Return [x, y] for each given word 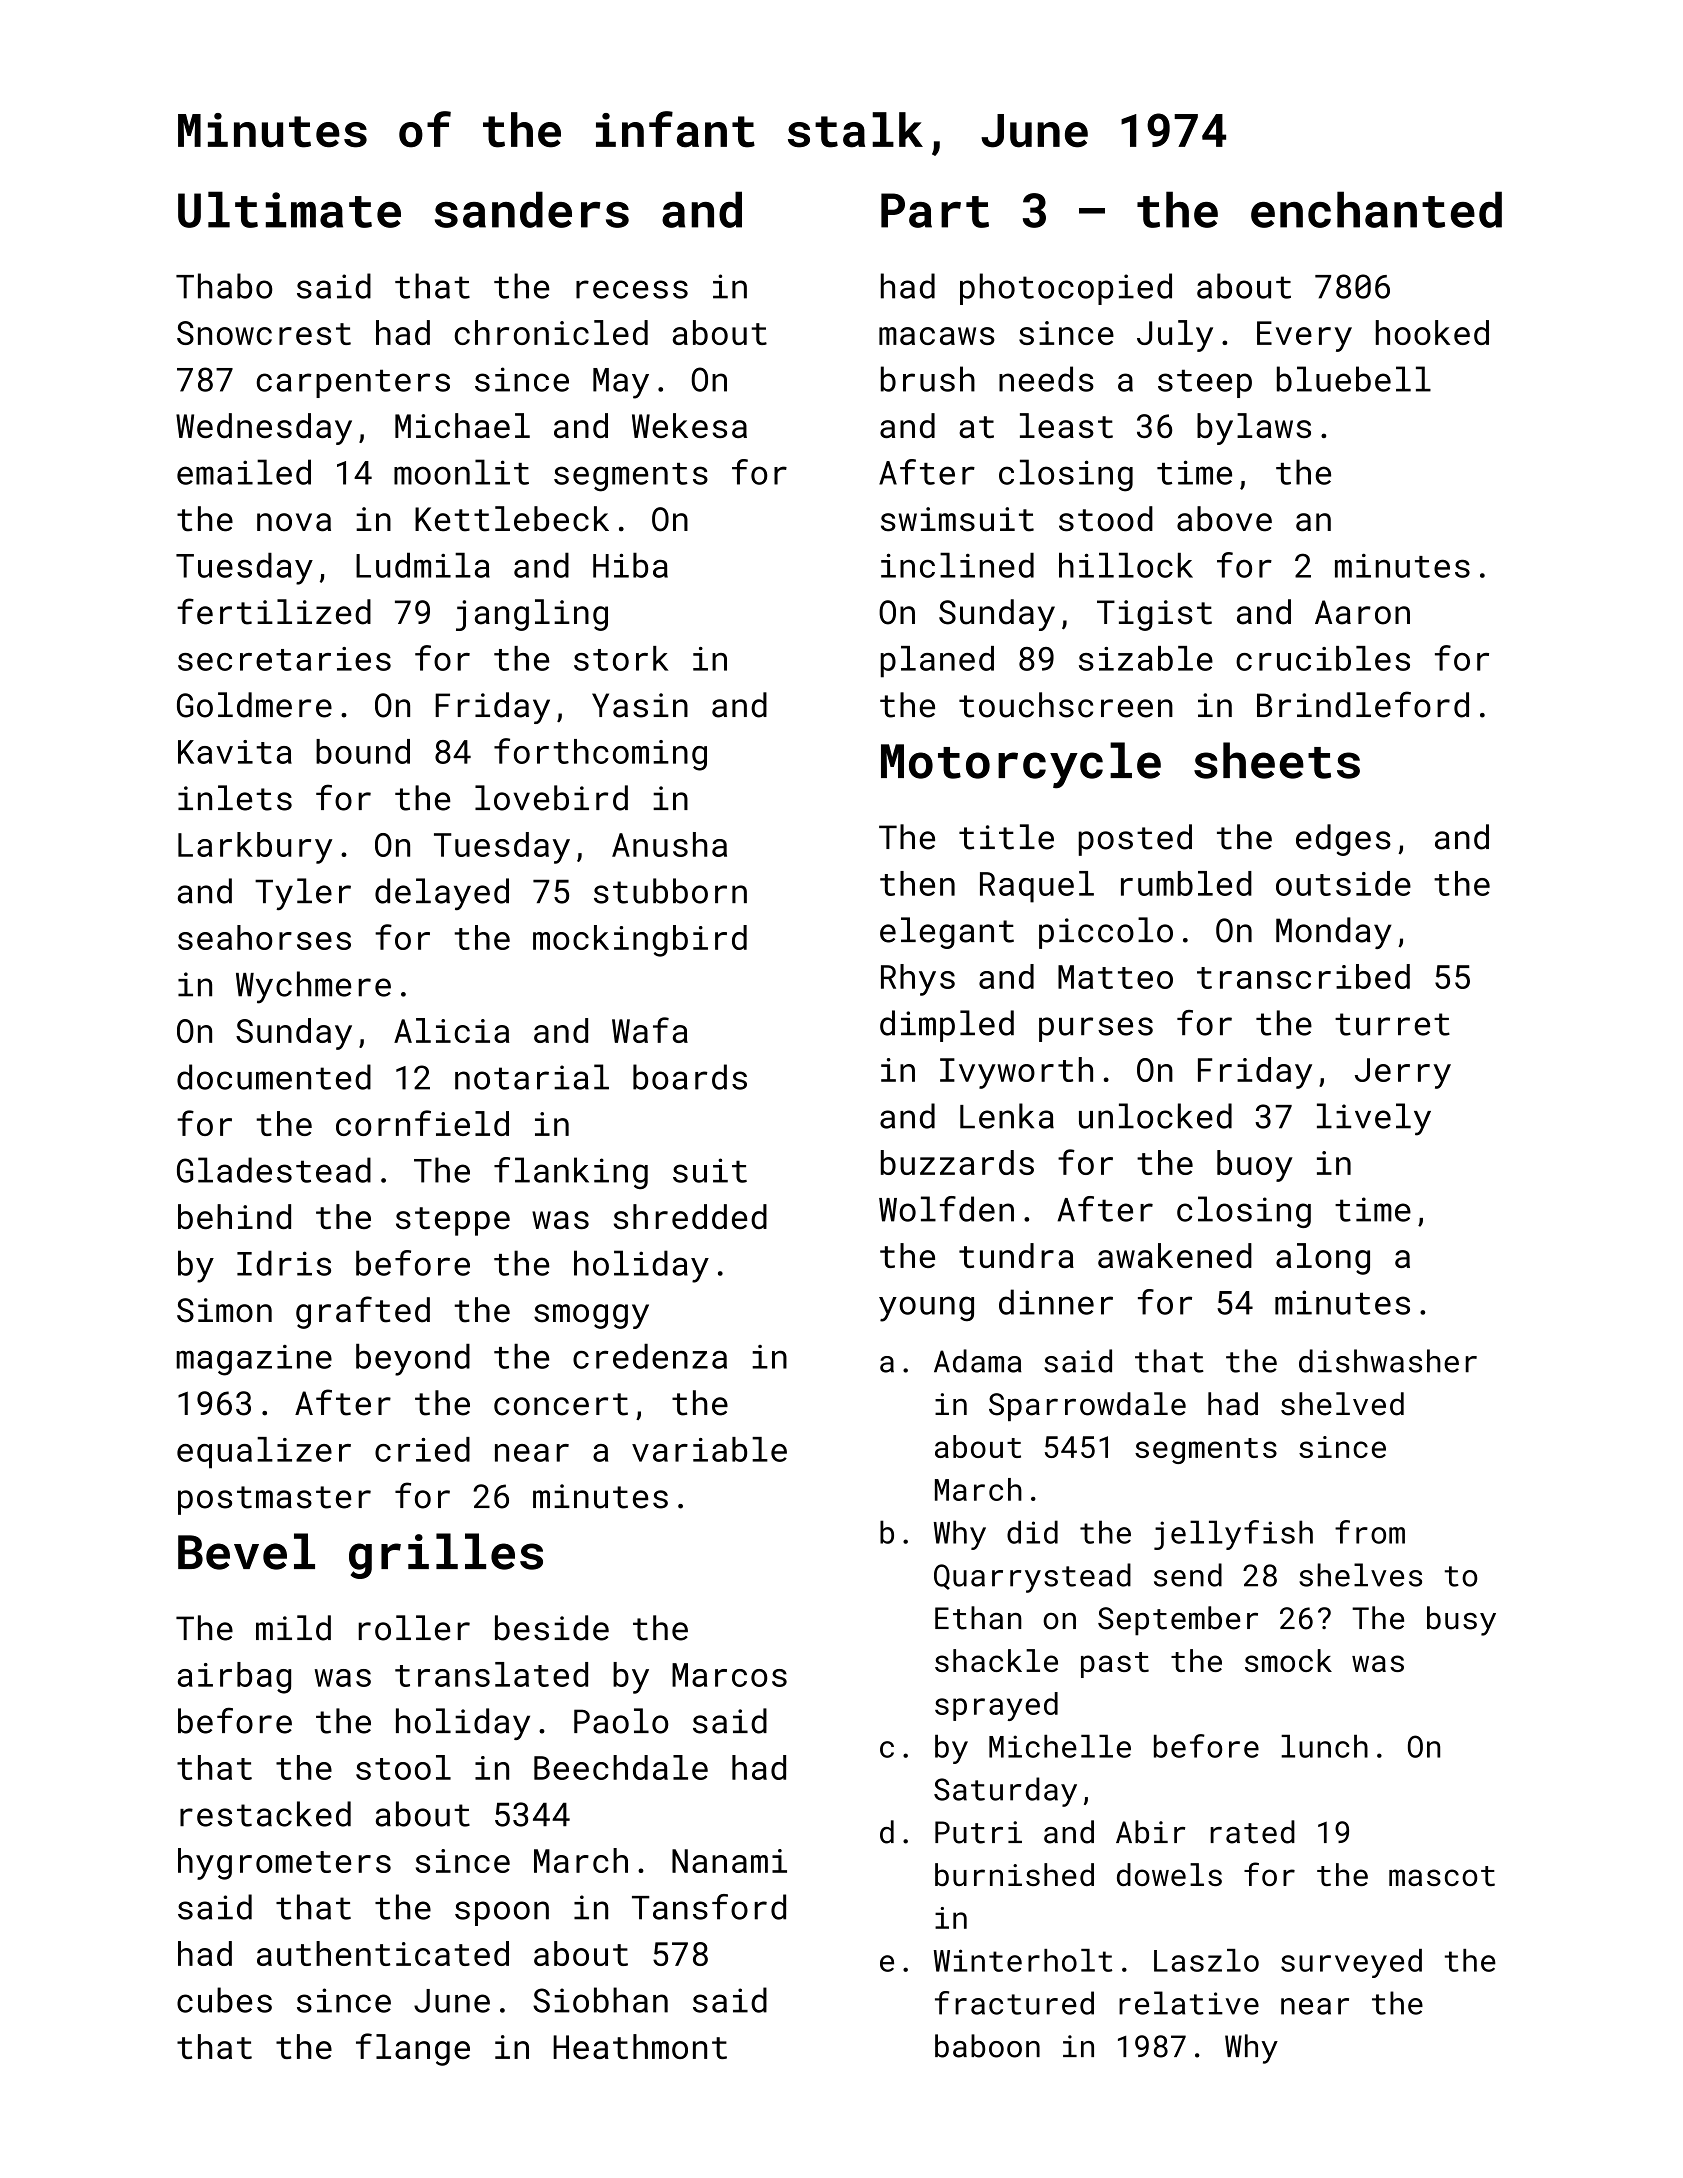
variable [709, 1449]
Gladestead [274, 1170]
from [1370, 1532]
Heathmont [640, 2046]
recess [632, 289]
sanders [532, 209]
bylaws [1254, 429]
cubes [224, 2000]
